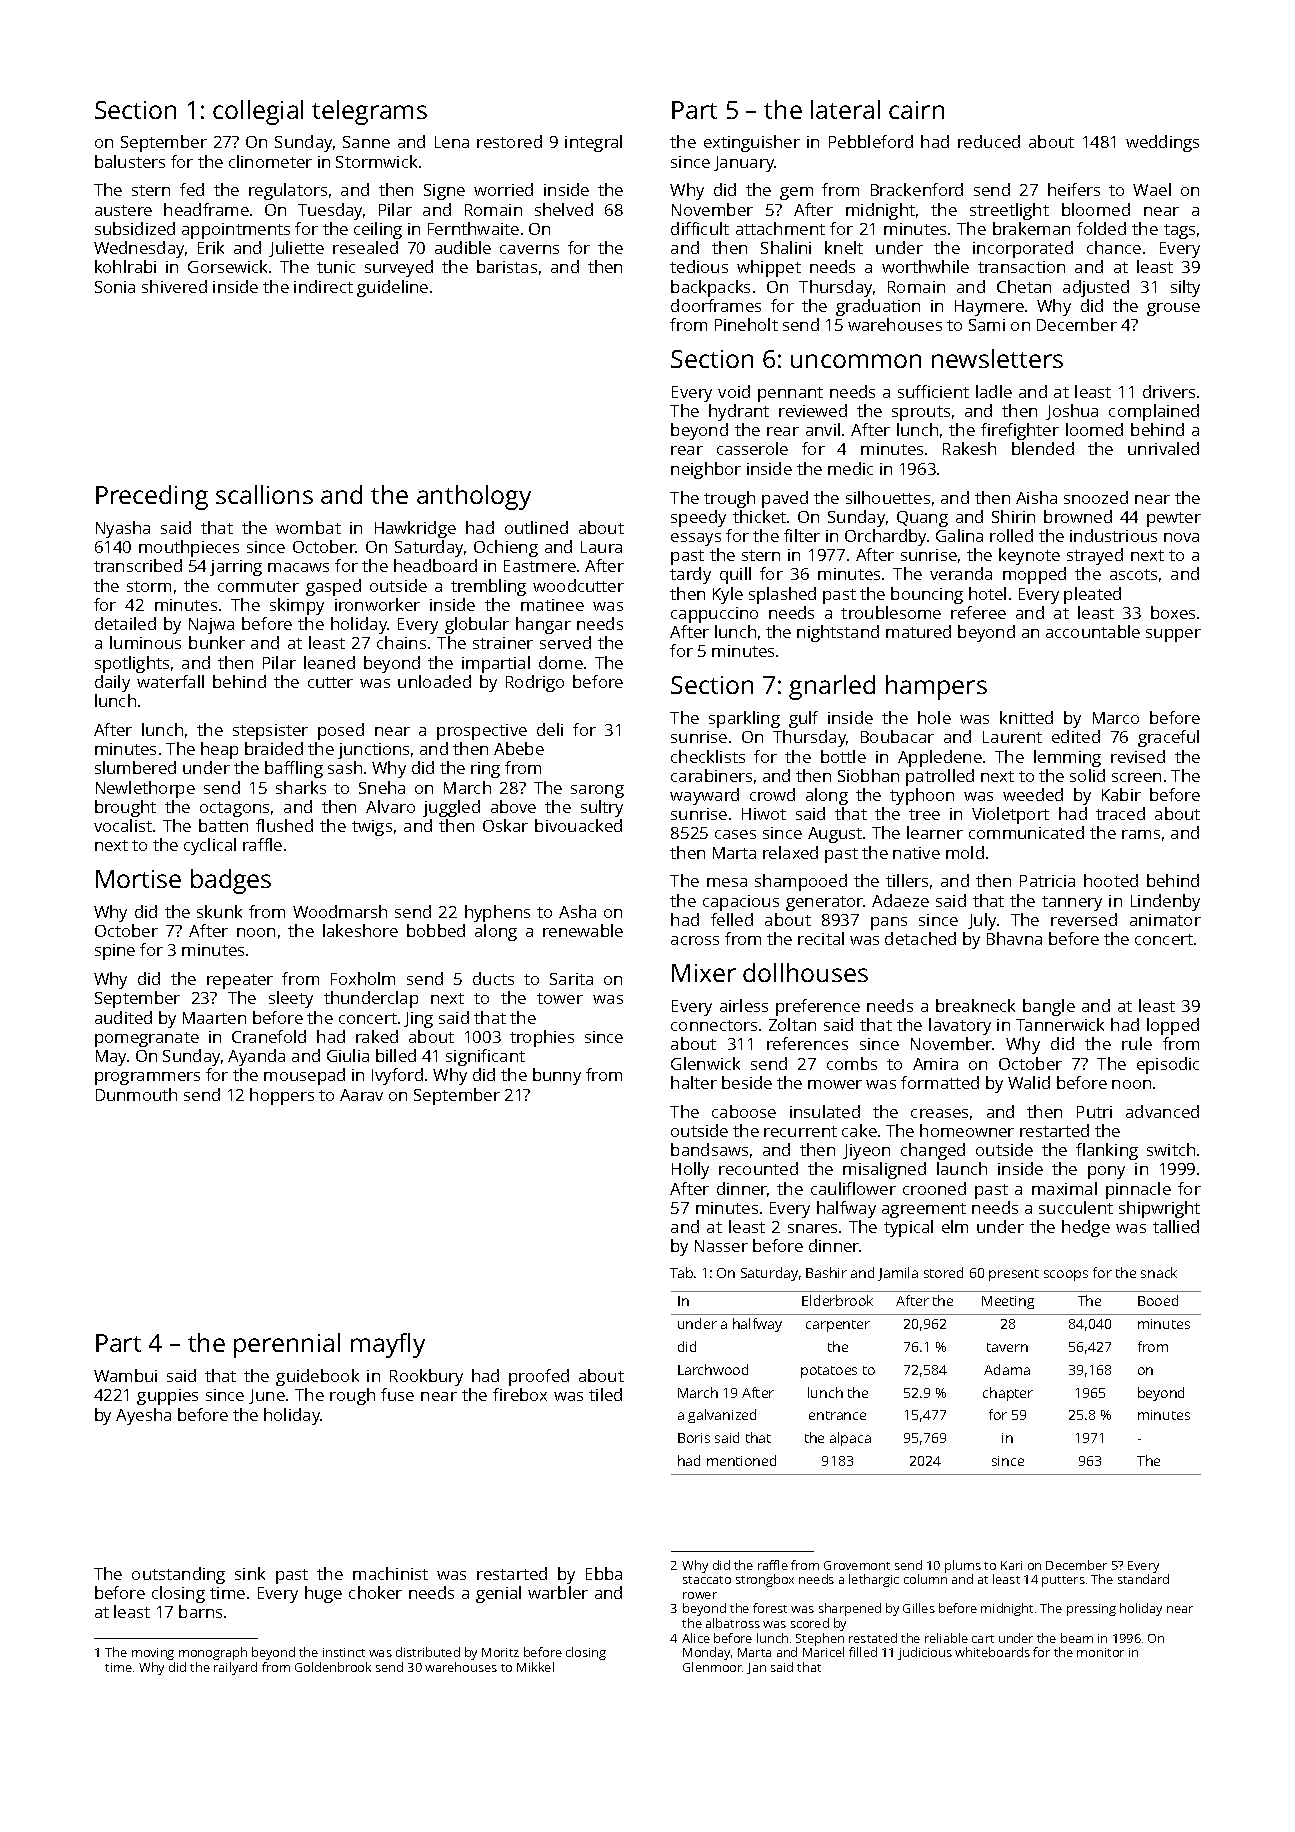 The width and height of the page is (1295, 1832). Describe the element at coordinates (925, 1653) in the page. I see `judicious` at that location.
